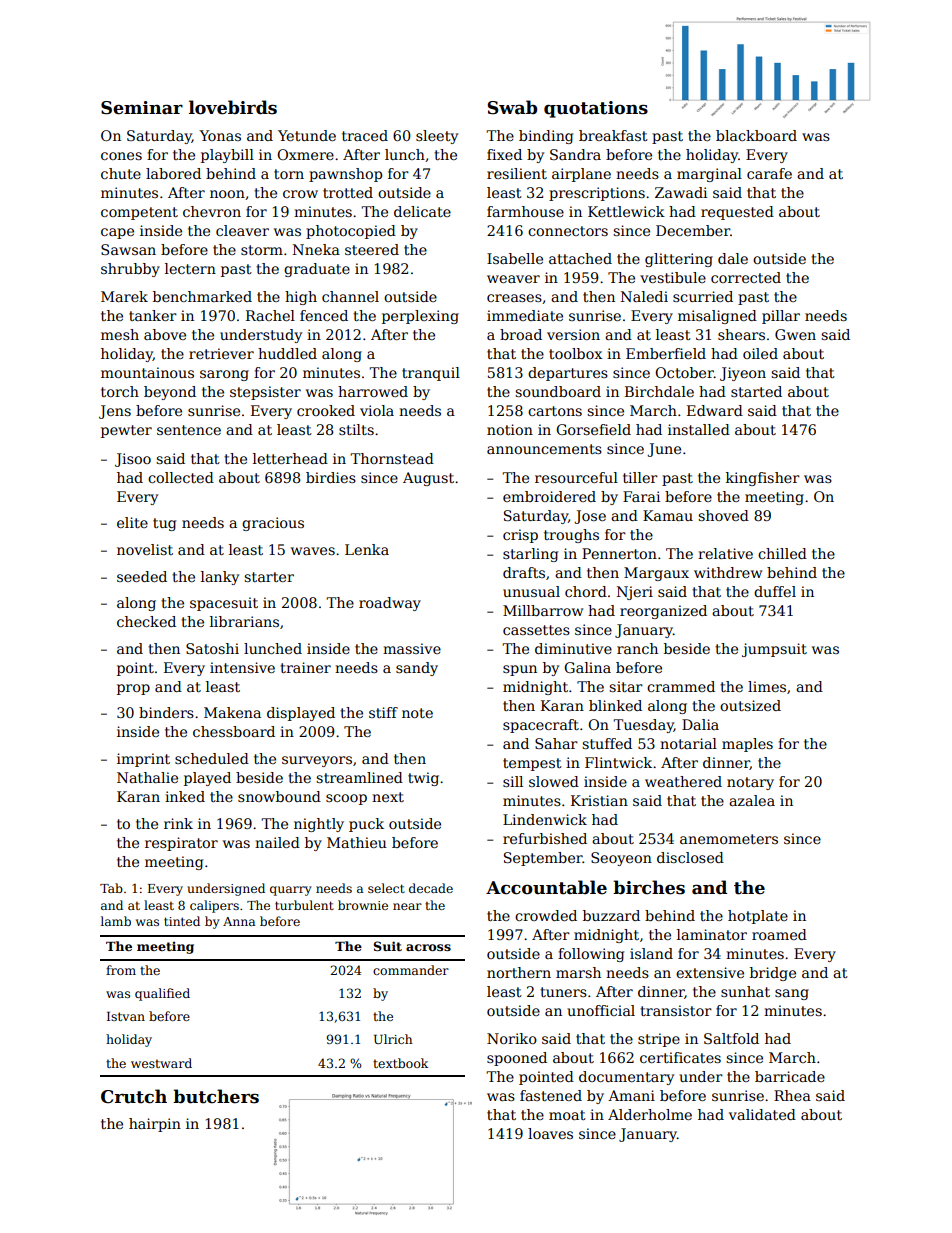 Image resolution: width=952 pixels, height=1233 pixels. Describe the element at coordinates (132, 522) in the screenshot. I see `elite` at that location.
